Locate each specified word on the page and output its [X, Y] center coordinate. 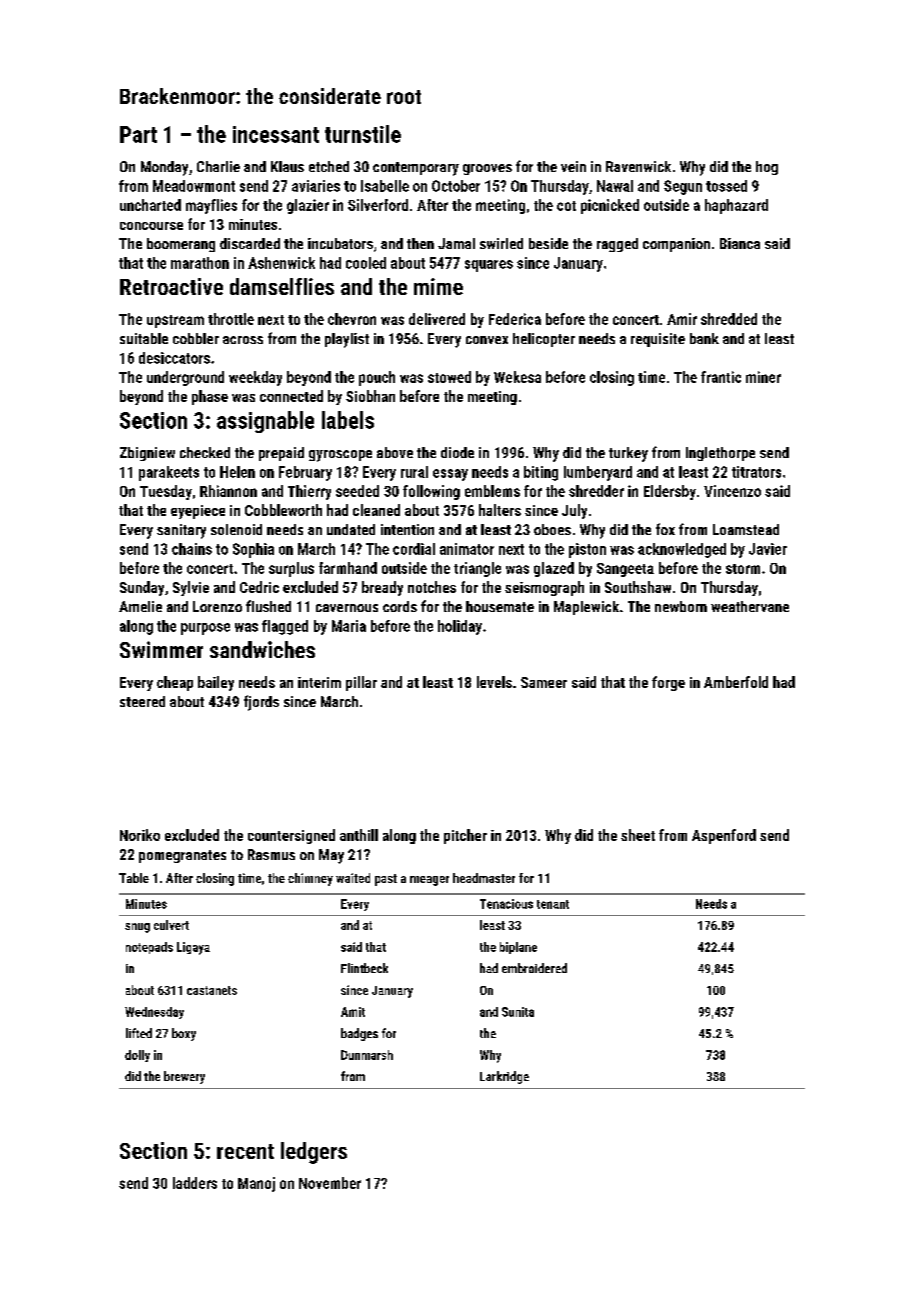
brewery [184, 1077]
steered [142, 701]
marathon [200, 263]
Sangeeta [625, 570]
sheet [638, 835]
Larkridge [504, 1077]
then [420, 243]
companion [676, 245]
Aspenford [724, 836]
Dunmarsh [367, 1055]
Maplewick [586, 608]
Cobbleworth [283, 510]
